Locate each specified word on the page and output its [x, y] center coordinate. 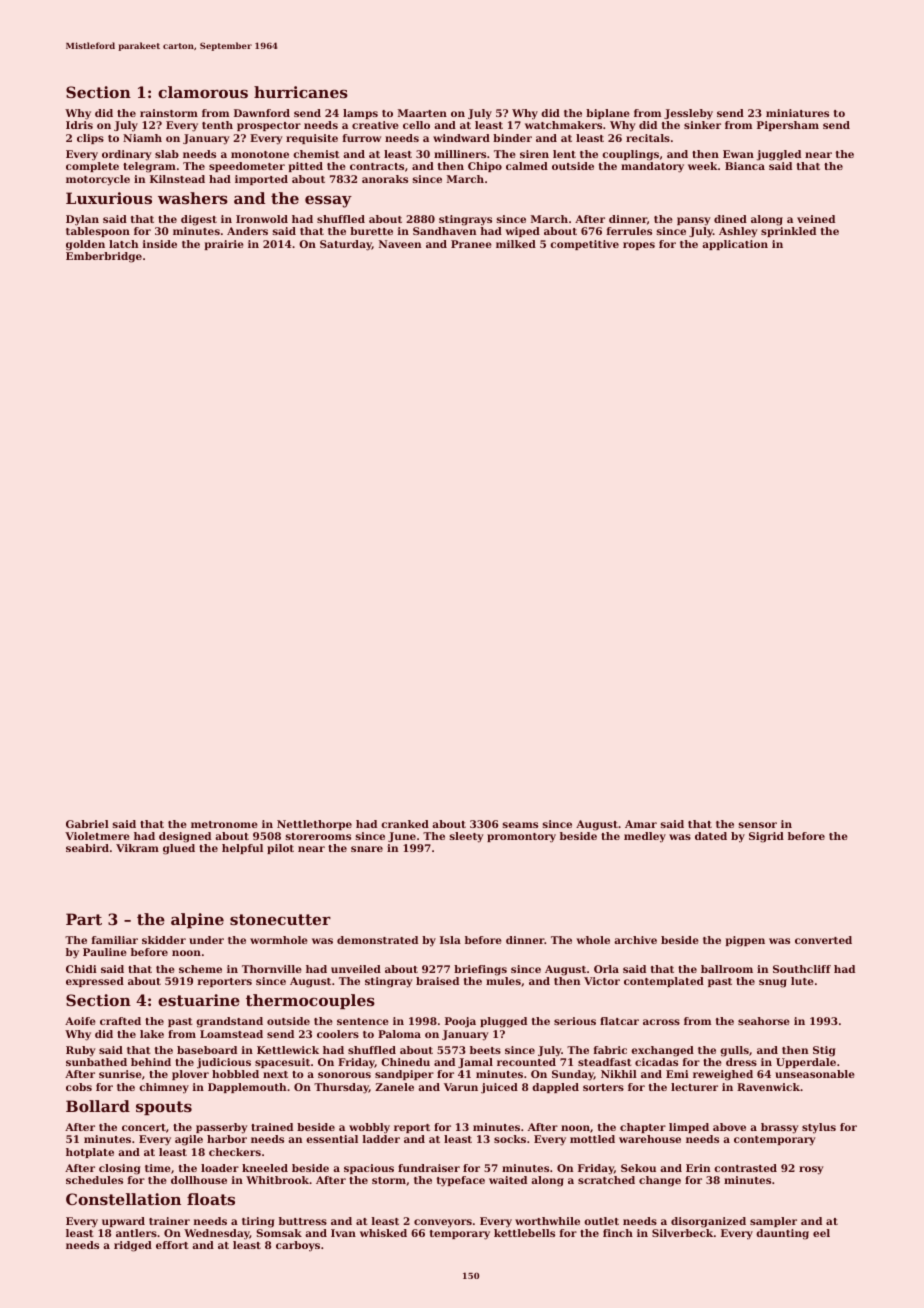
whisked [383, 1233]
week [703, 166]
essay [328, 201]
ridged [133, 1246]
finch [618, 1233]
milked [516, 244]
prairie [224, 245]
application [735, 245]
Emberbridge [104, 257]
